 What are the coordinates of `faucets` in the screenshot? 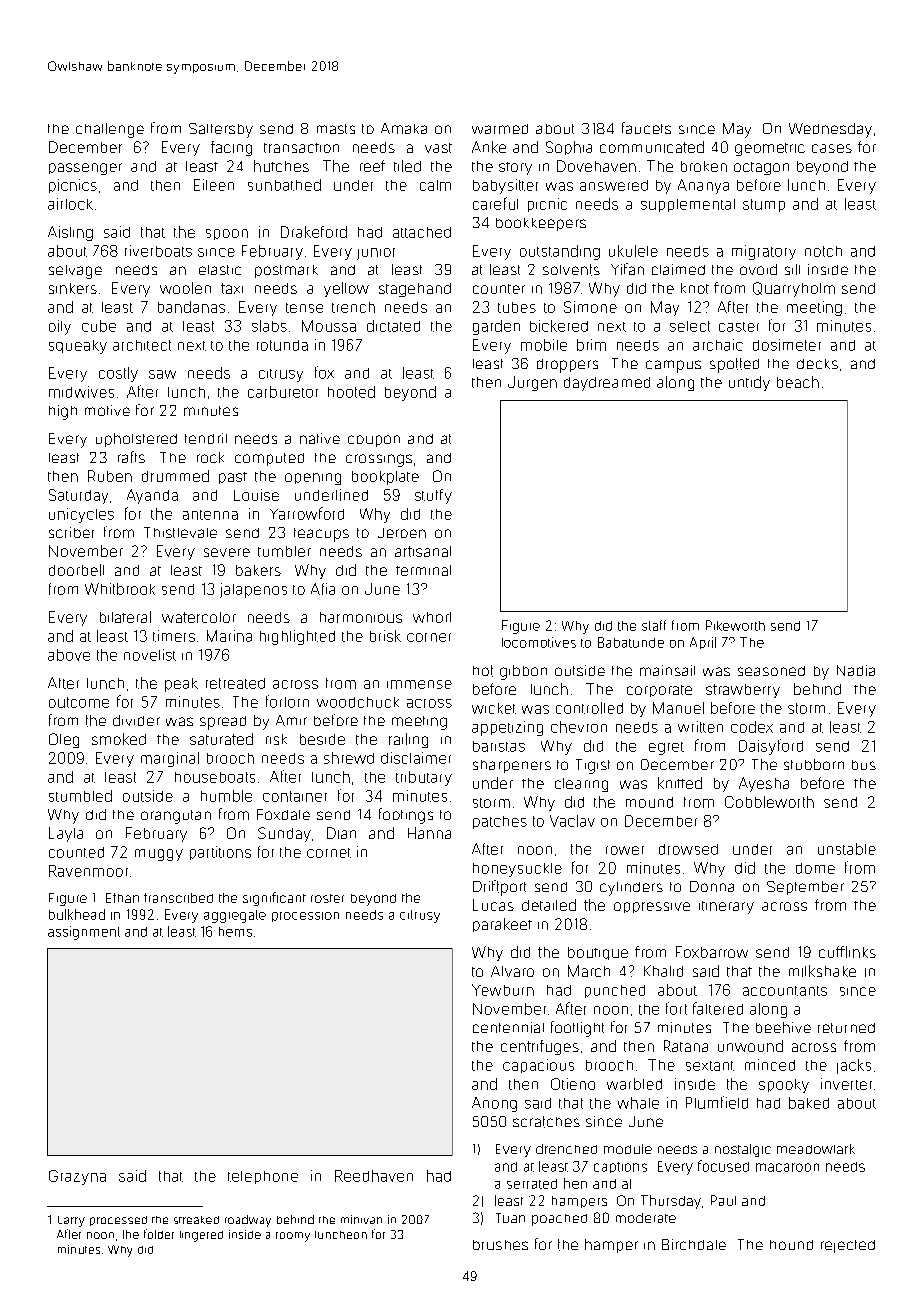 It's located at (646, 128).
